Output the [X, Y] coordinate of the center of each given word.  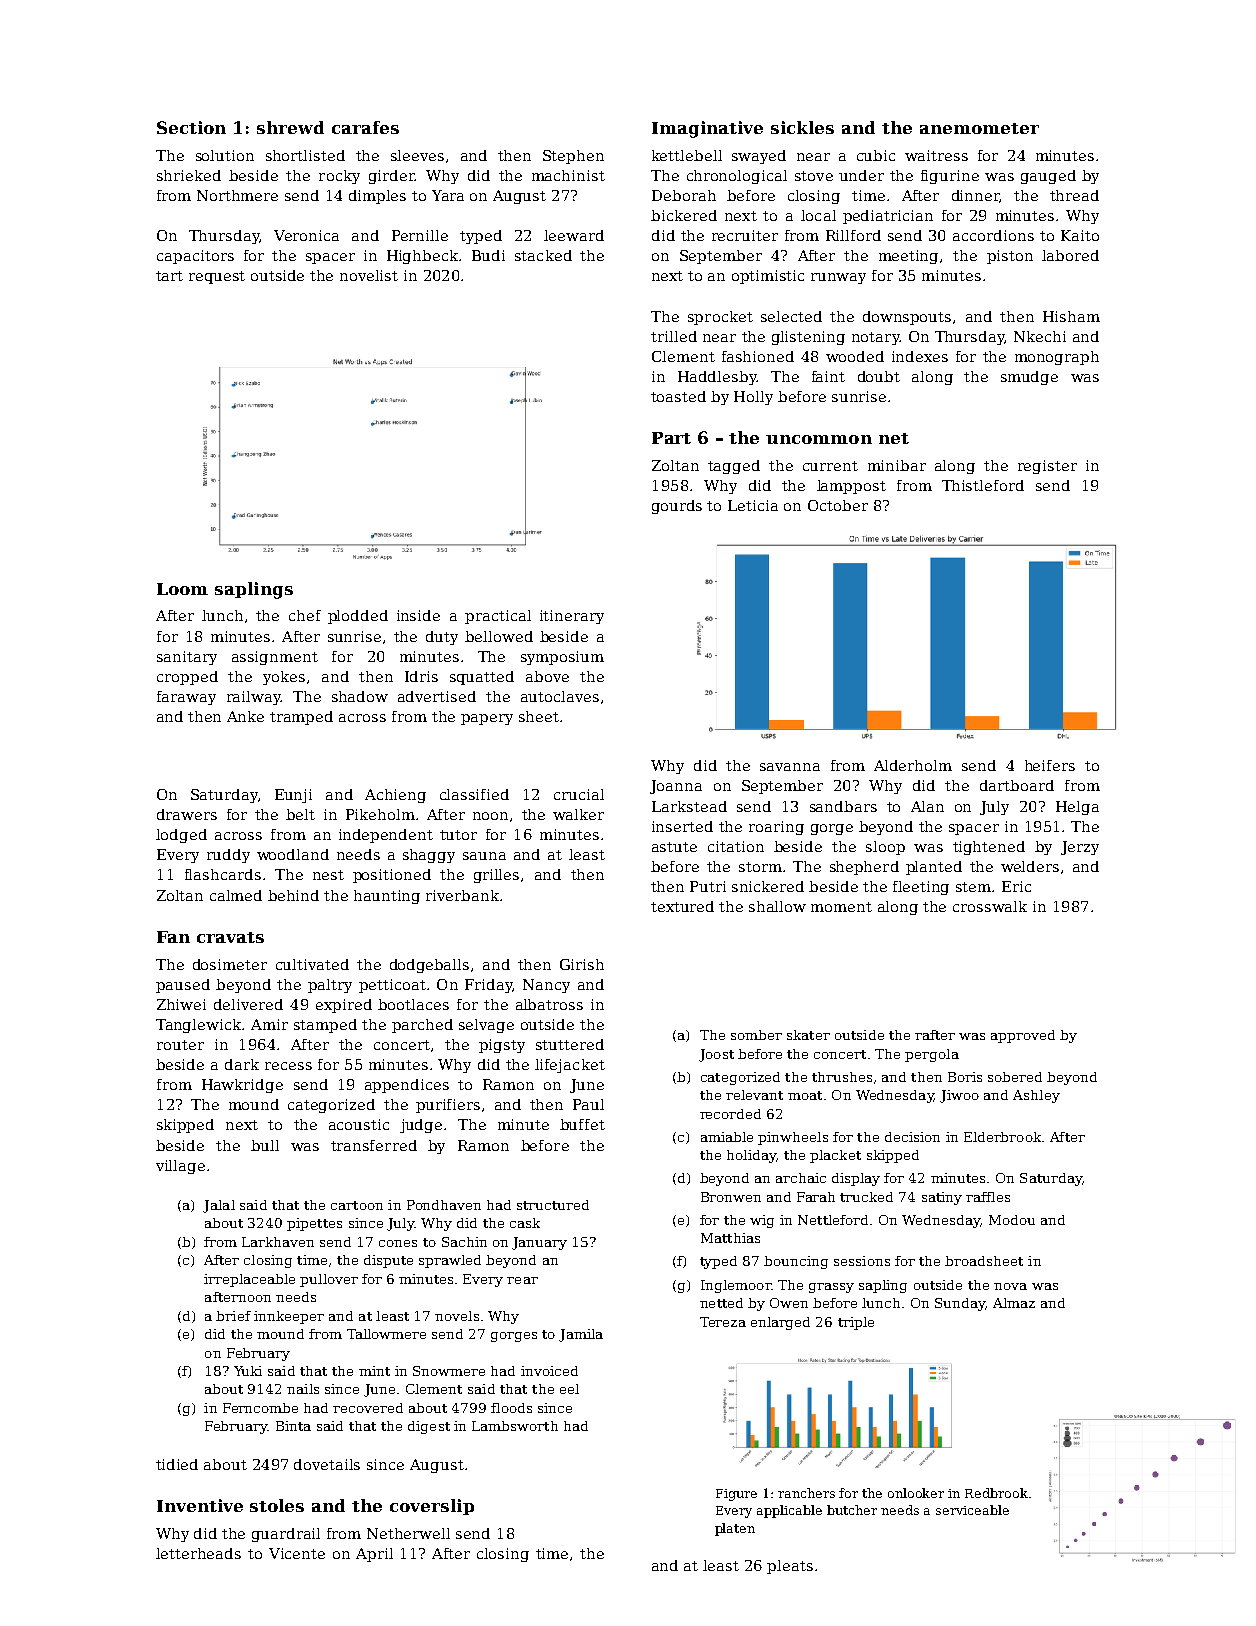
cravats [230, 937]
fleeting [921, 888]
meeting [908, 257]
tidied [177, 1464]
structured [553, 1205]
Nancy [546, 986]
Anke [245, 716]
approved [1023, 1036]
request [217, 277]
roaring [776, 828]
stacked [543, 255]
